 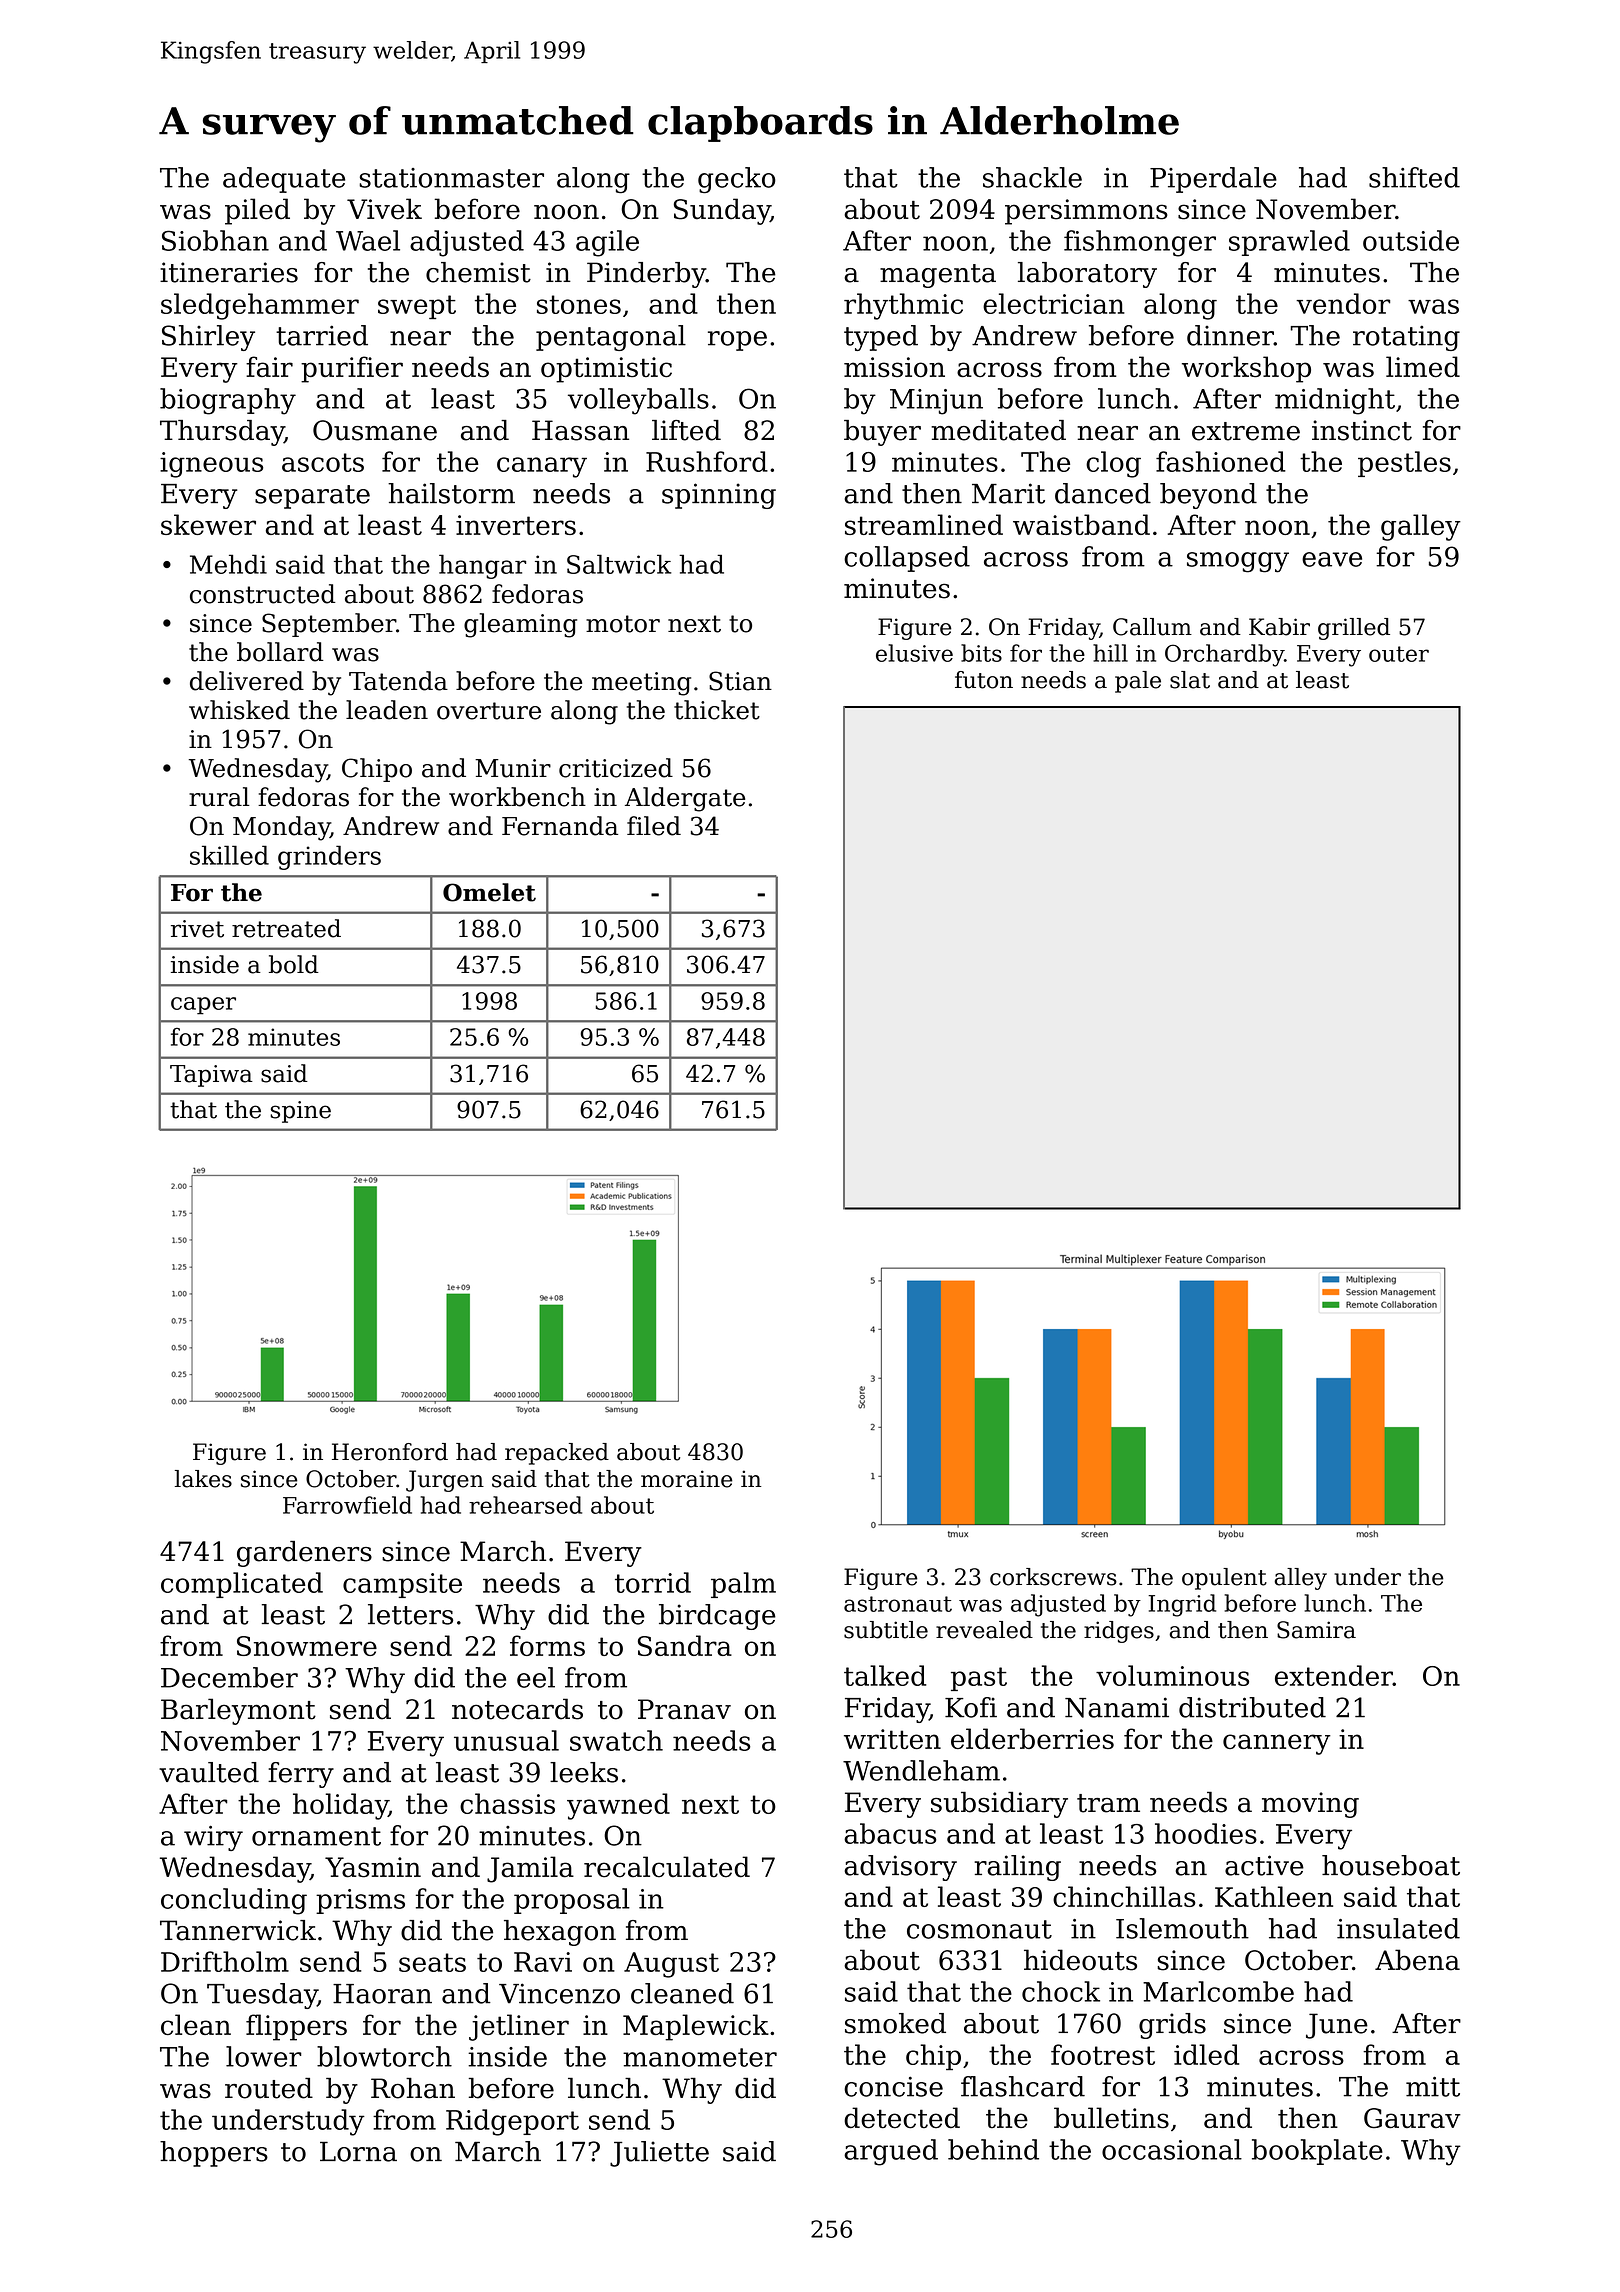 I want to click on caper, so click(x=203, y=1006).
